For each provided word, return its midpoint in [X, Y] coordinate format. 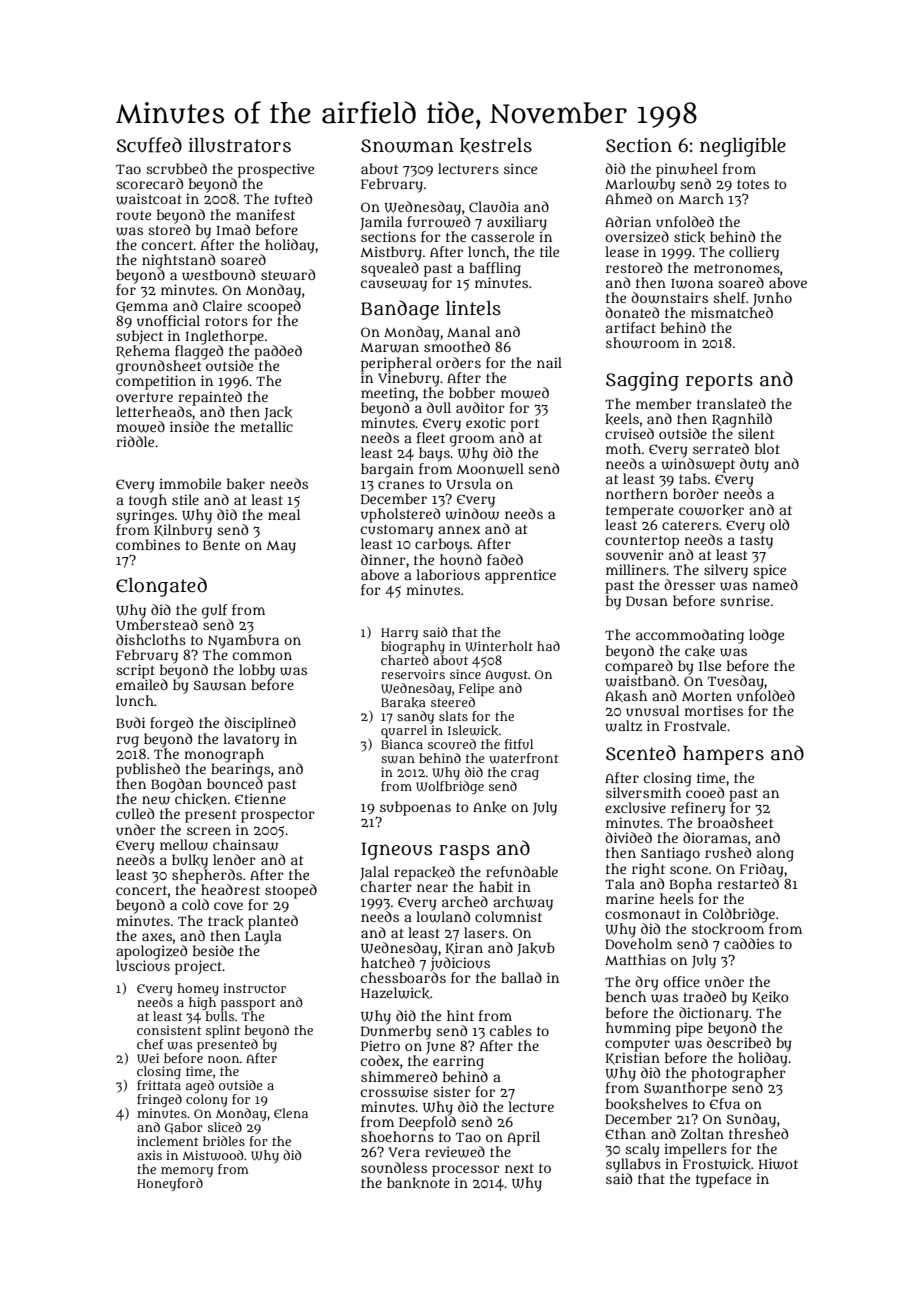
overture [144, 397]
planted [273, 922]
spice [769, 571]
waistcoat [149, 199]
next [519, 1168]
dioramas [715, 837]
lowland [443, 917]
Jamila [381, 223]
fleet [431, 437]
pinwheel [687, 170]
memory [187, 1172]
